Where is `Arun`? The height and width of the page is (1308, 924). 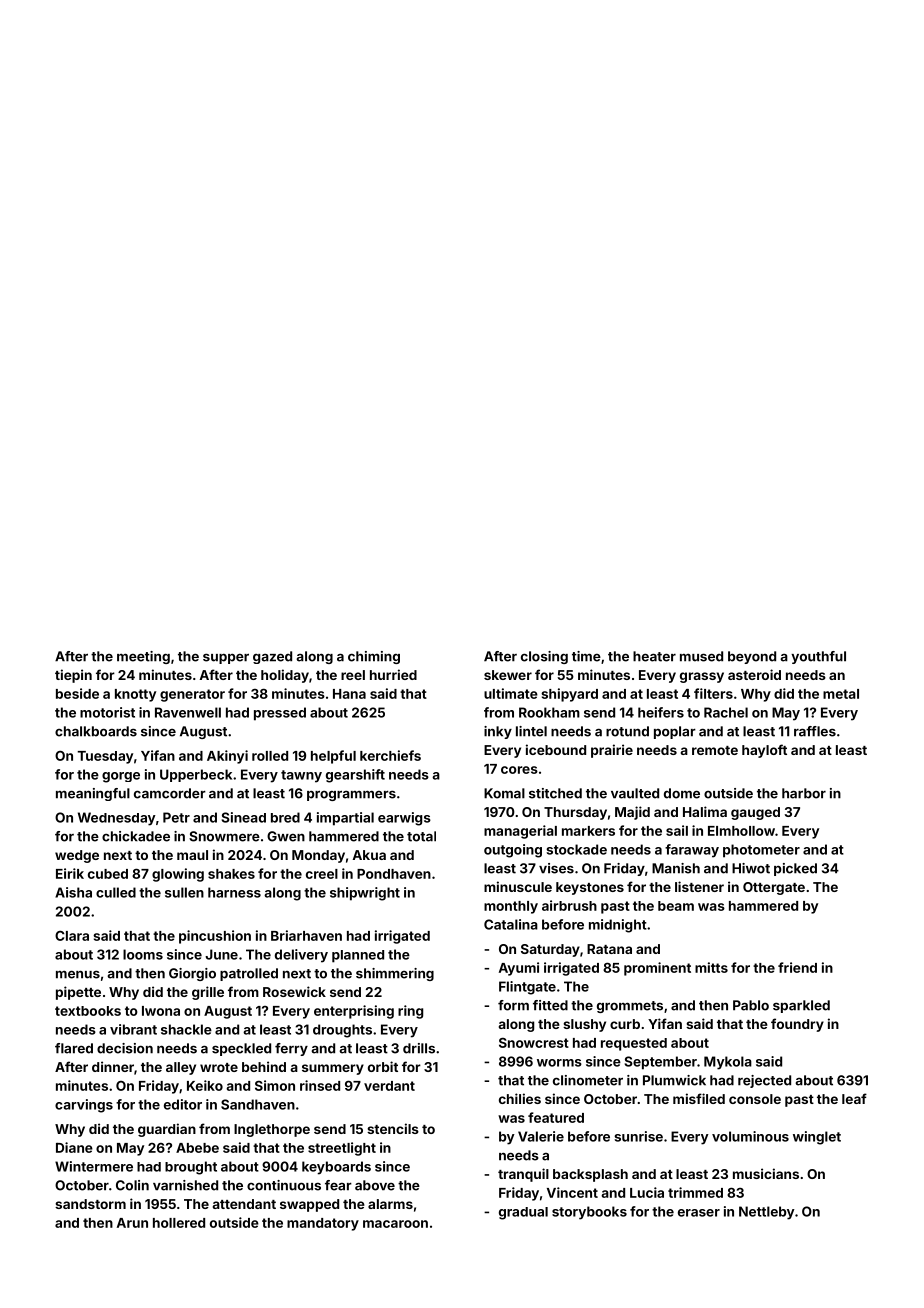 Arun is located at coordinates (132, 1223).
